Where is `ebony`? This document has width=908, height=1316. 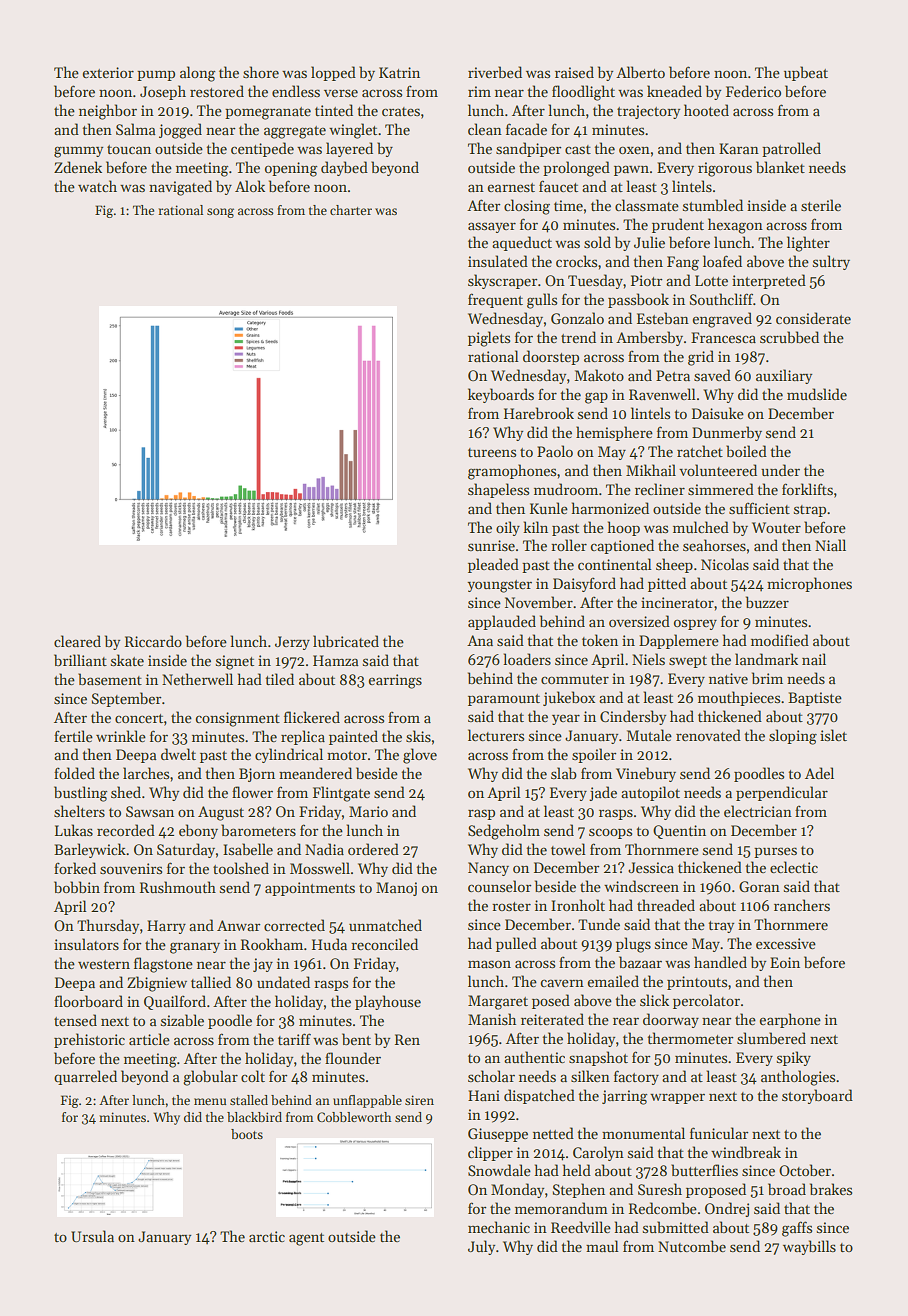 ebony is located at coordinates (198, 831).
